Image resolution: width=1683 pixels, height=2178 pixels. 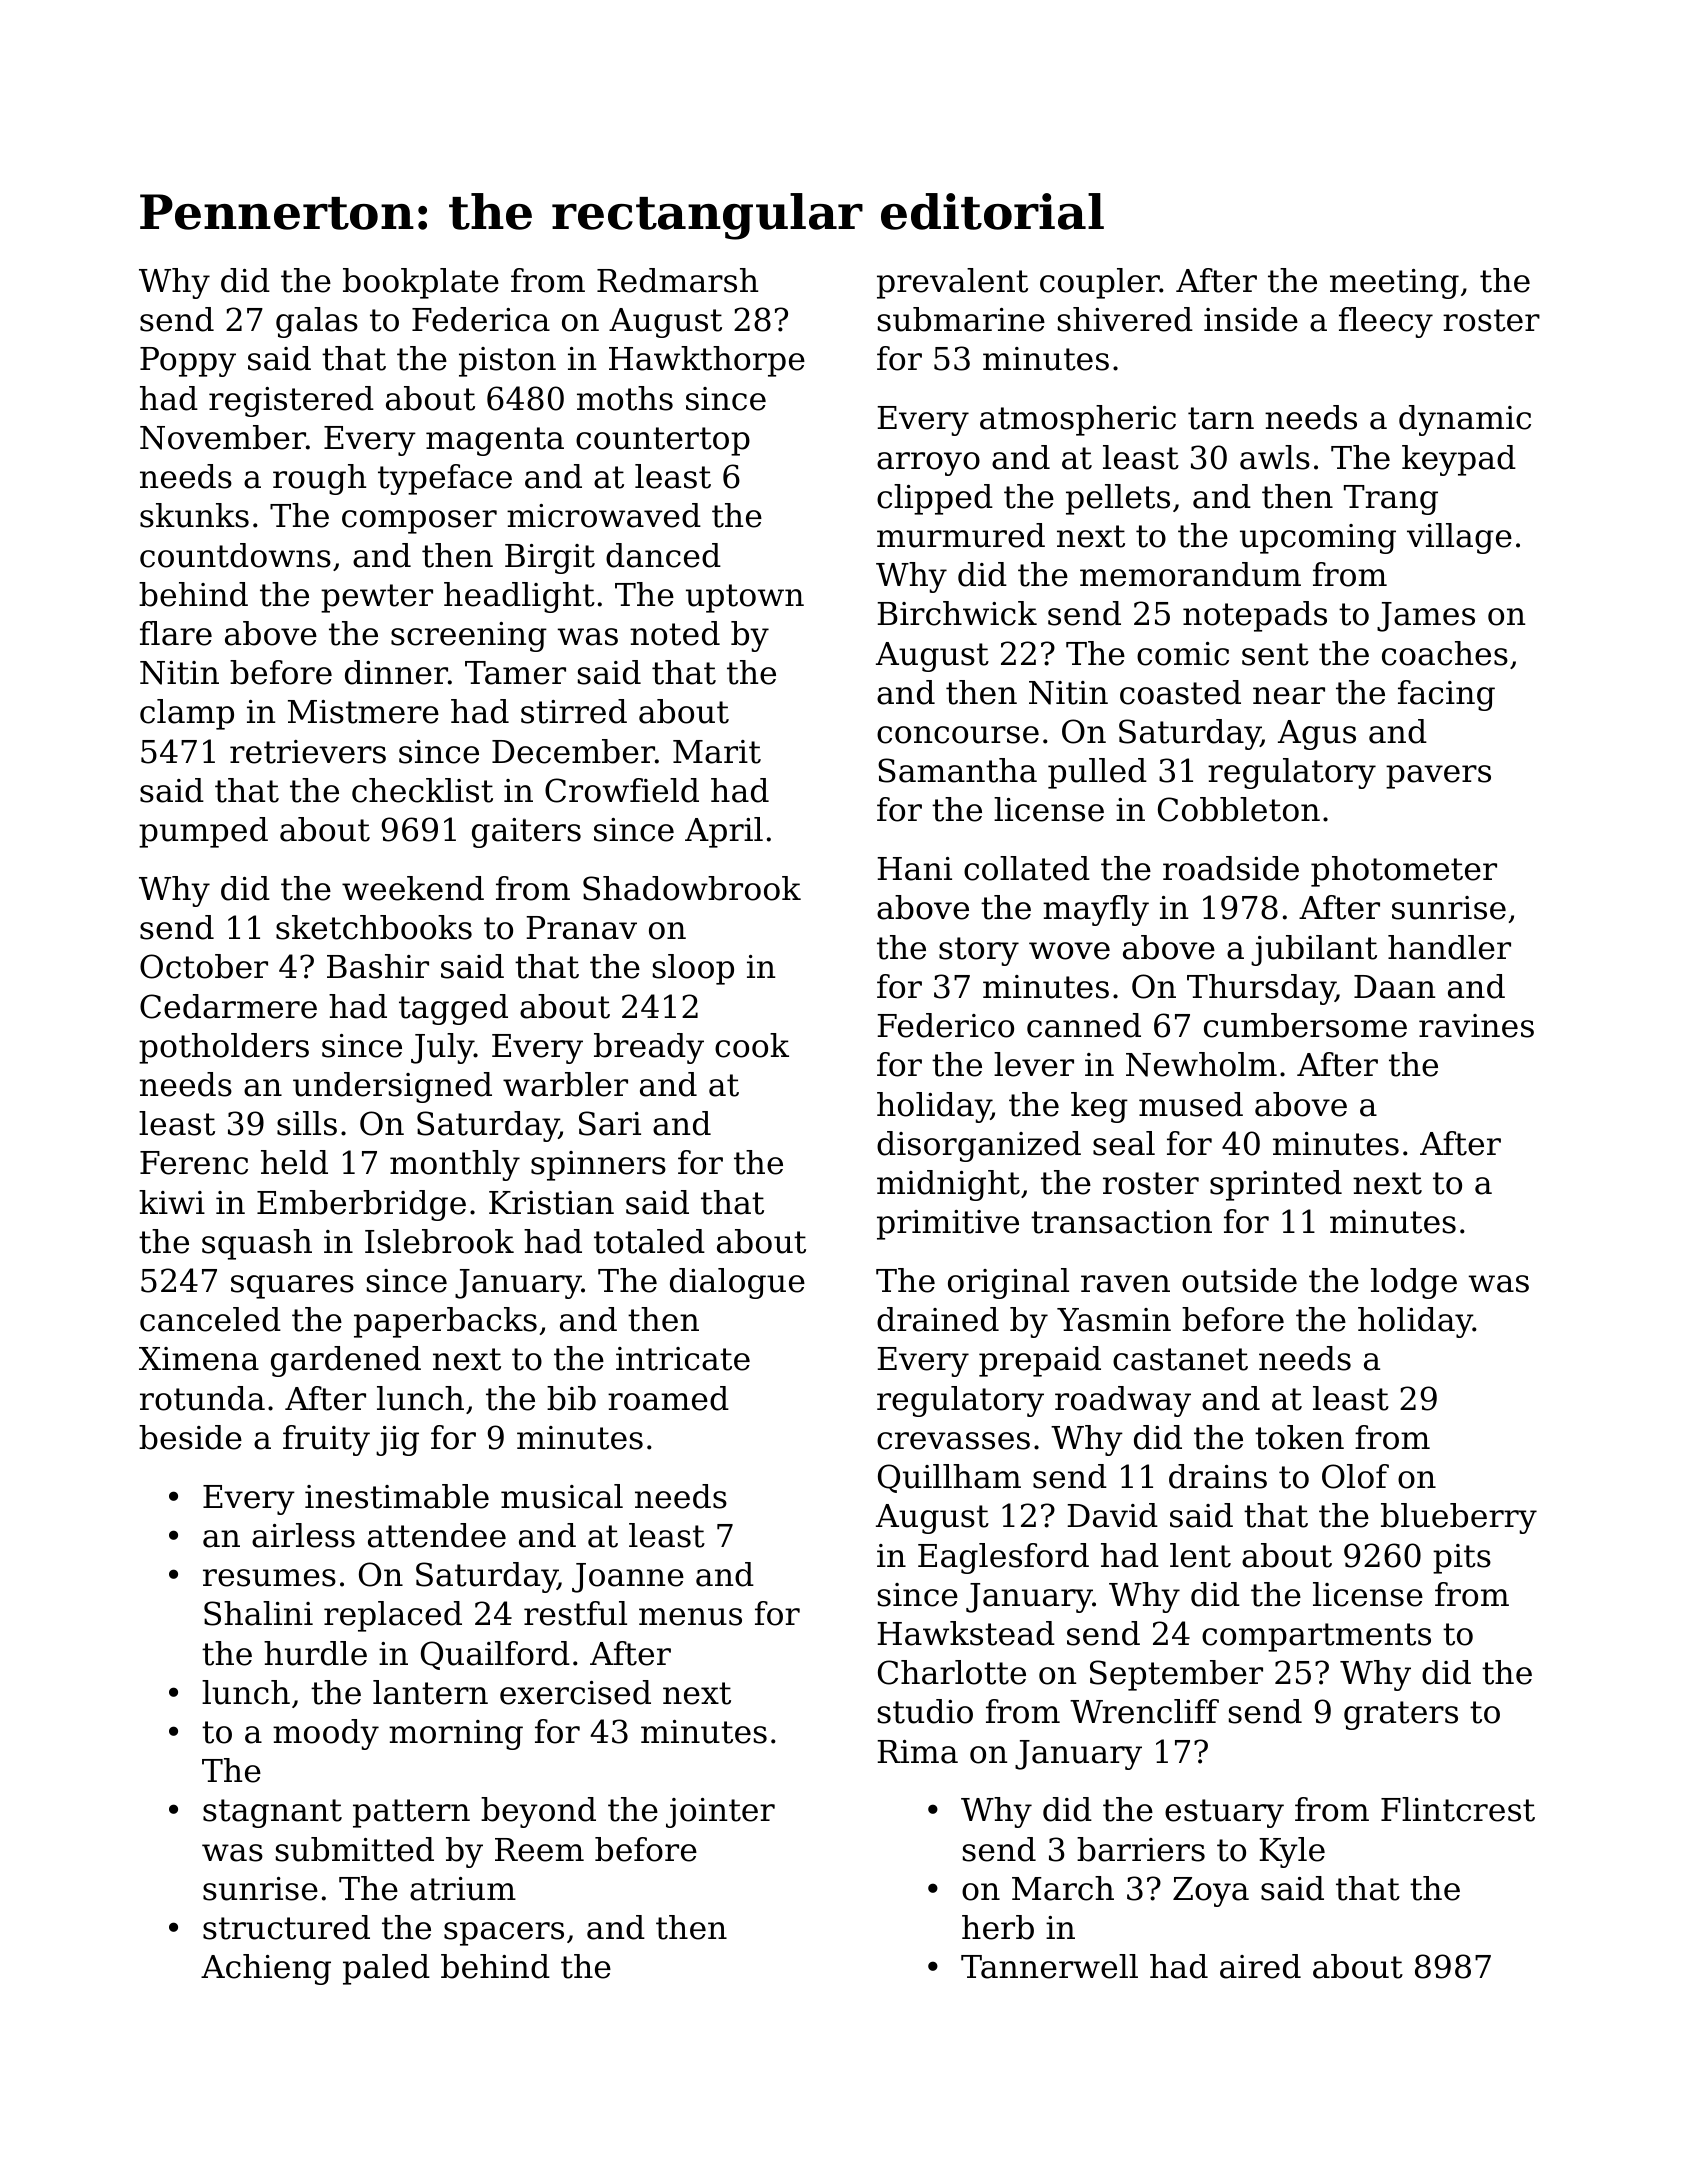 What do you see at coordinates (317, 322) in the screenshot?
I see `galas` at bounding box center [317, 322].
